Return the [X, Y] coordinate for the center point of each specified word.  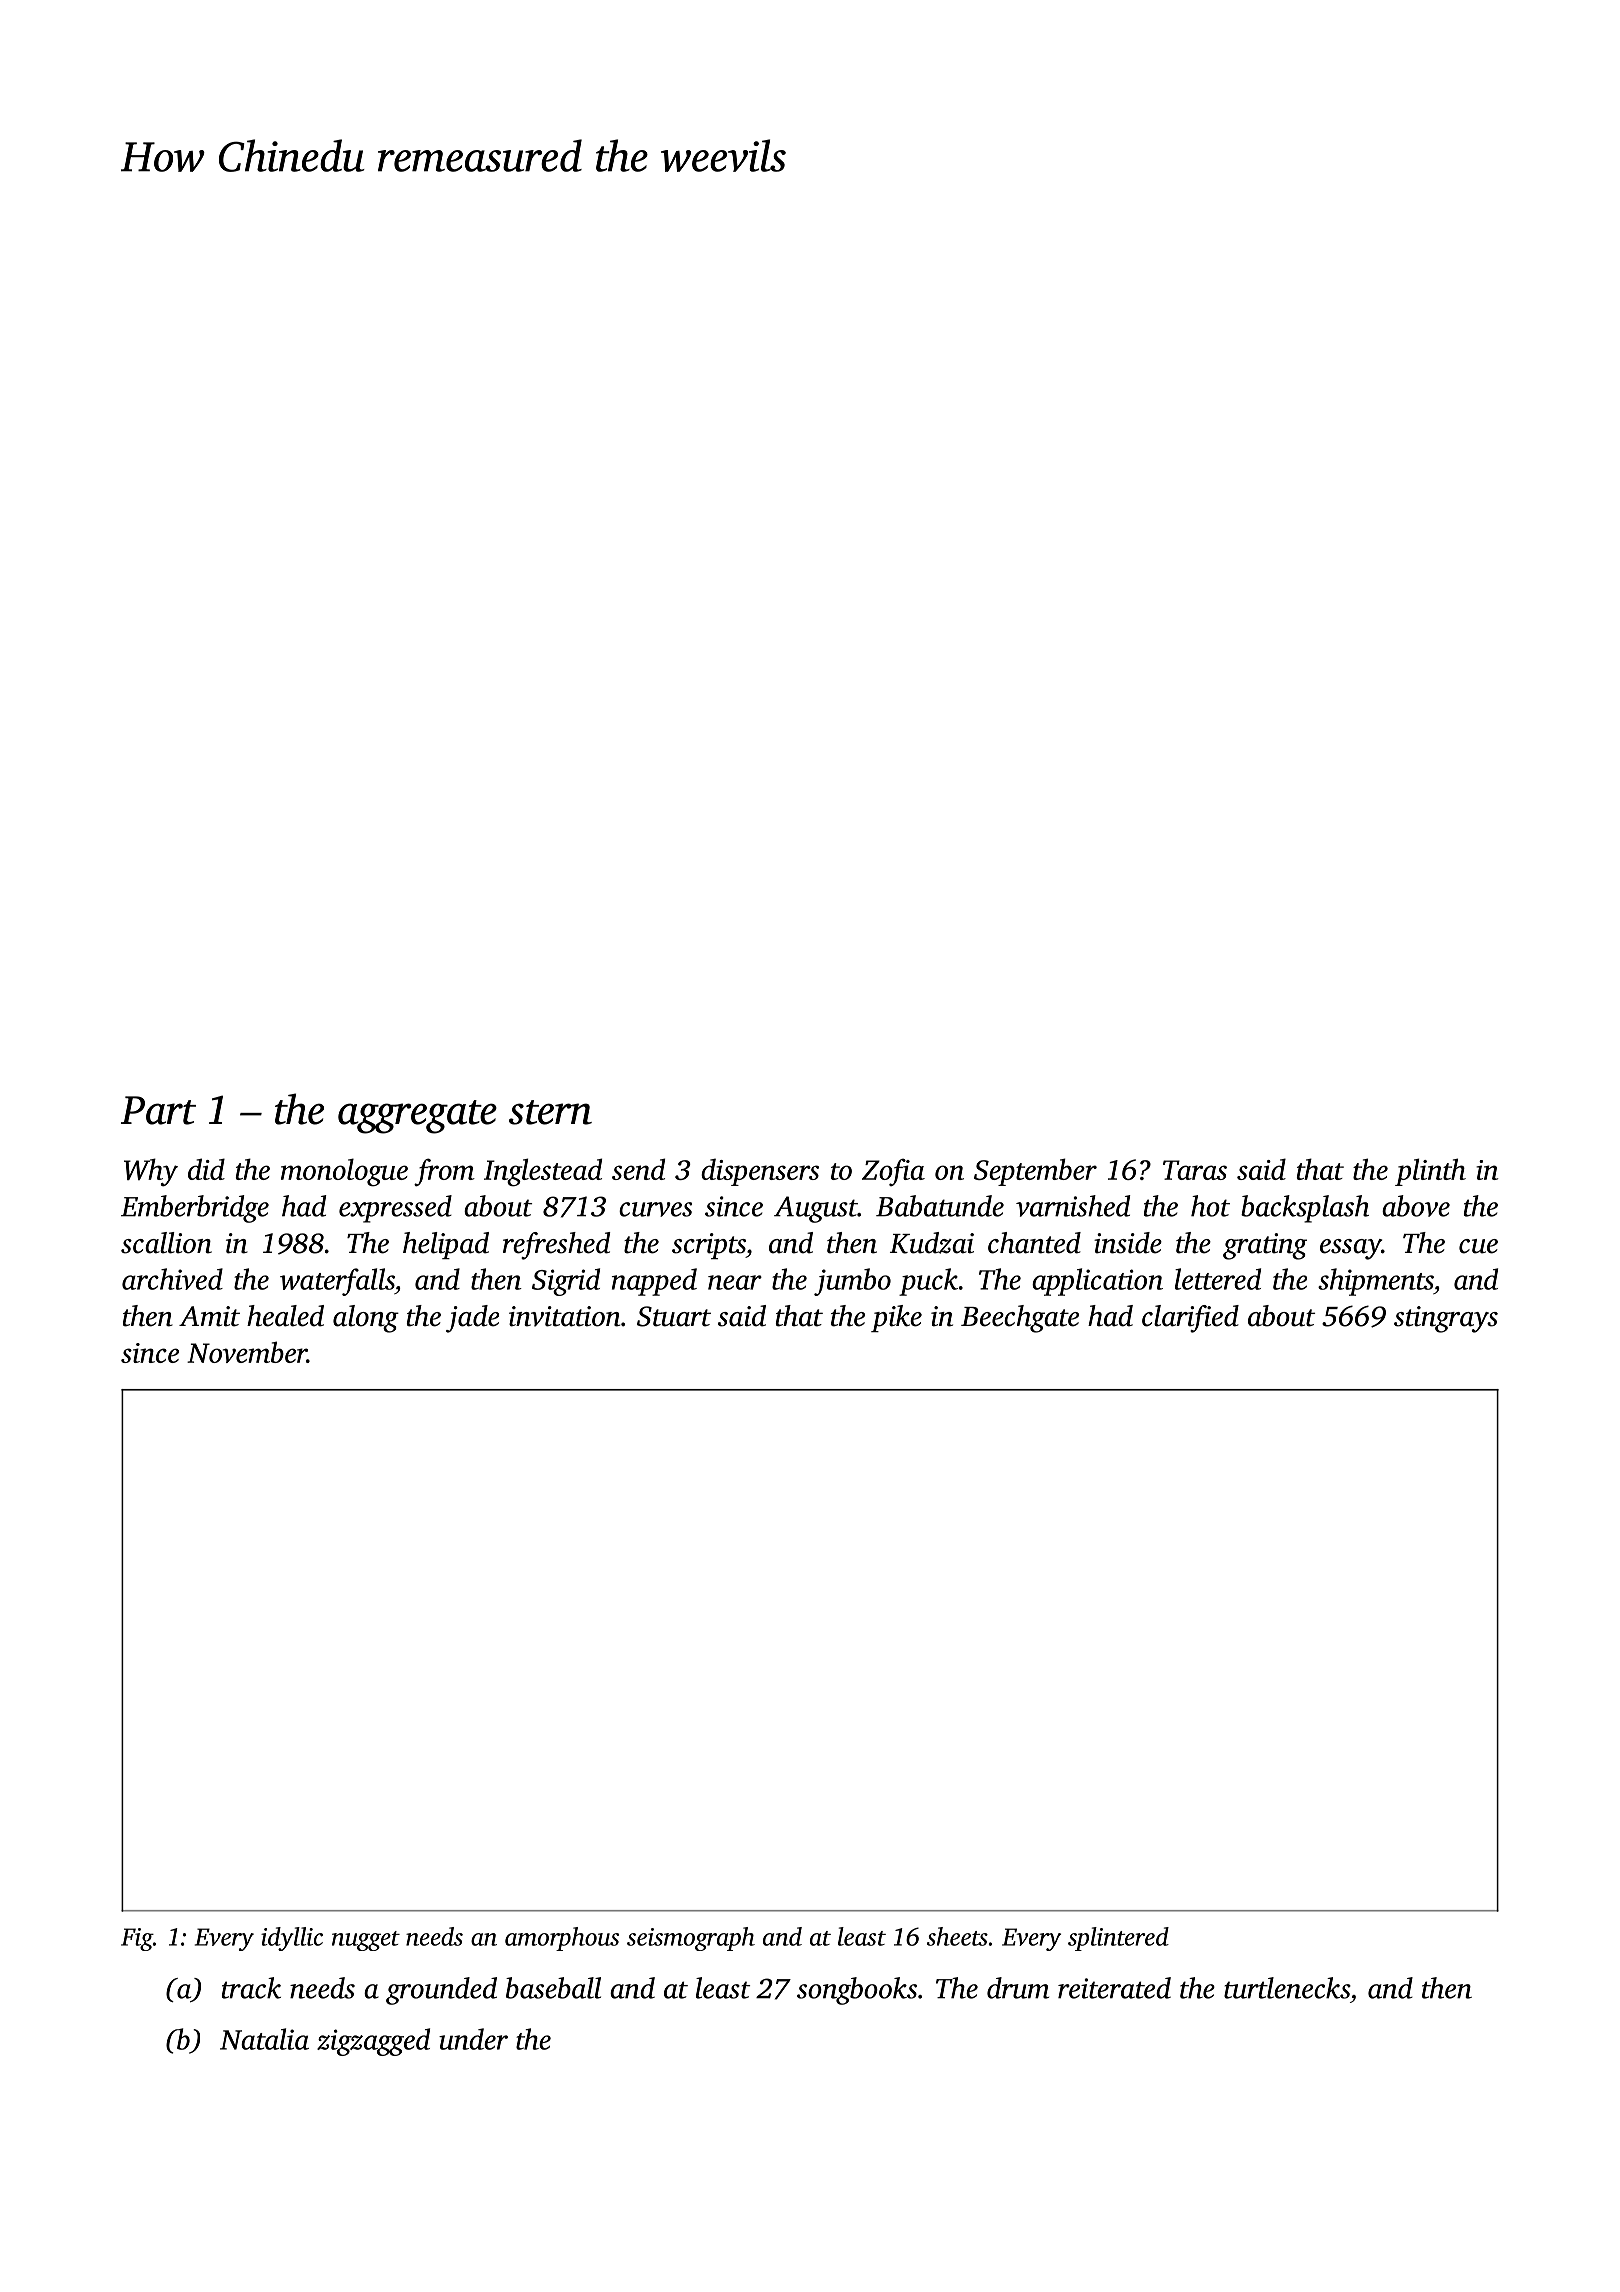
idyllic [292, 1939]
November [247, 1352]
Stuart [674, 1316]
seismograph [691, 1939]
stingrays [1446, 1319]
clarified [1190, 1319]
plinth [1430, 1172]
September [1035, 1172]
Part [158, 1110]
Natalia [264, 2039]
